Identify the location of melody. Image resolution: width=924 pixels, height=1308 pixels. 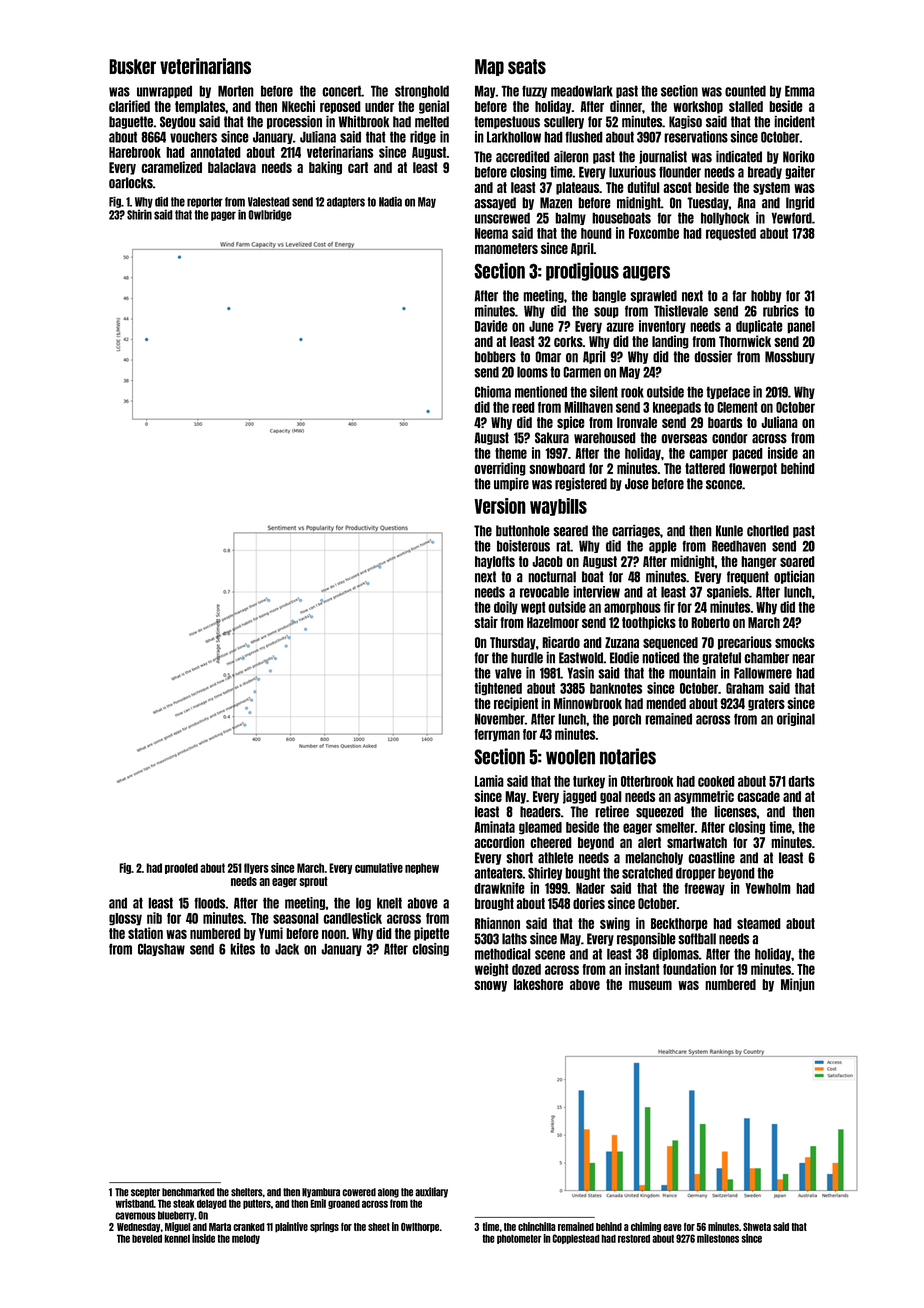
(246, 1239).
